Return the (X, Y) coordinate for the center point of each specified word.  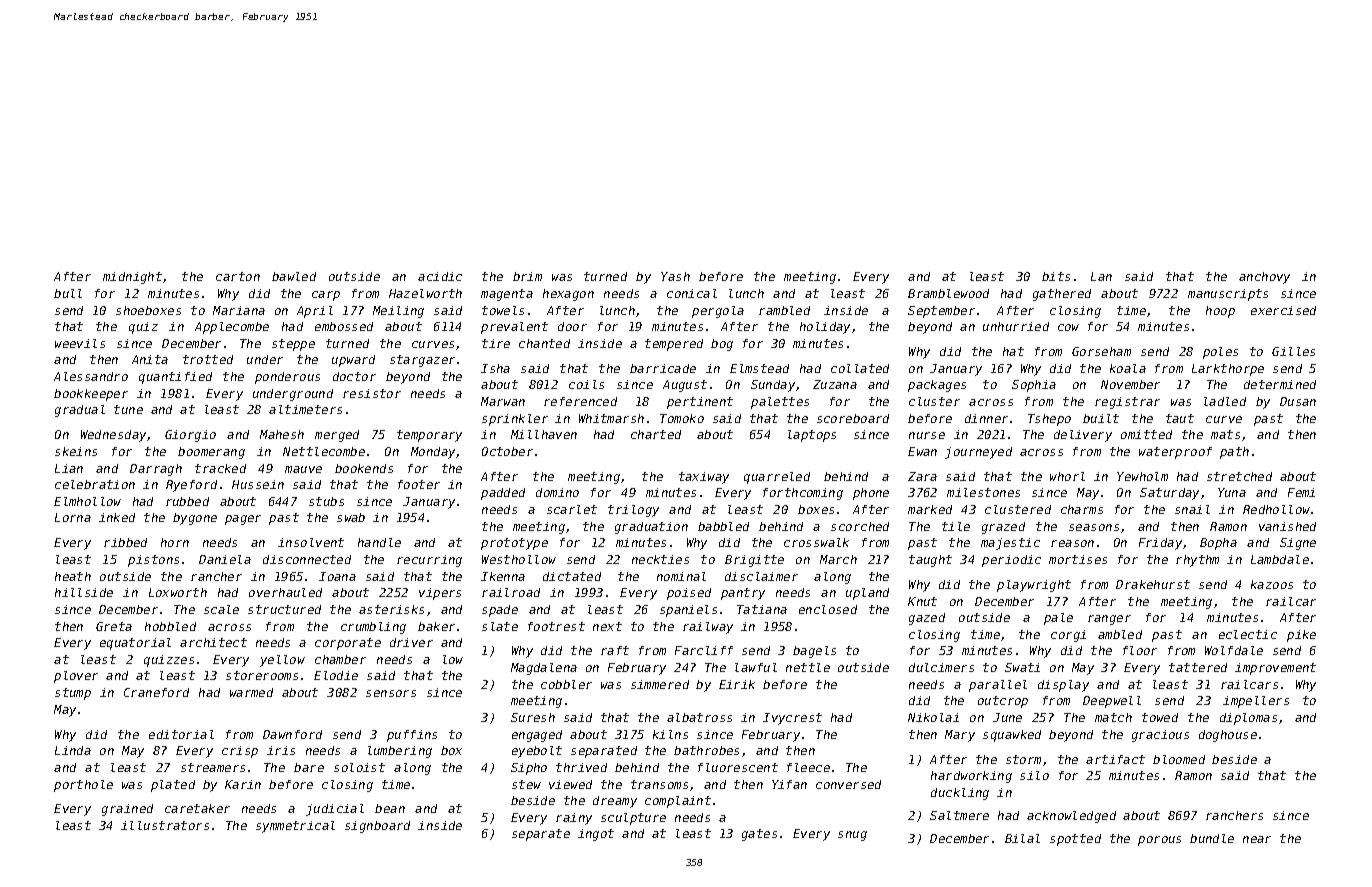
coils (586, 384)
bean (390, 808)
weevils (80, 343)
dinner (986, 418)
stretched (1239, 476)
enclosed (828, 609)
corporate (348, 644)
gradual (80, 411)
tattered (1198, 667)
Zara (922, 476)
